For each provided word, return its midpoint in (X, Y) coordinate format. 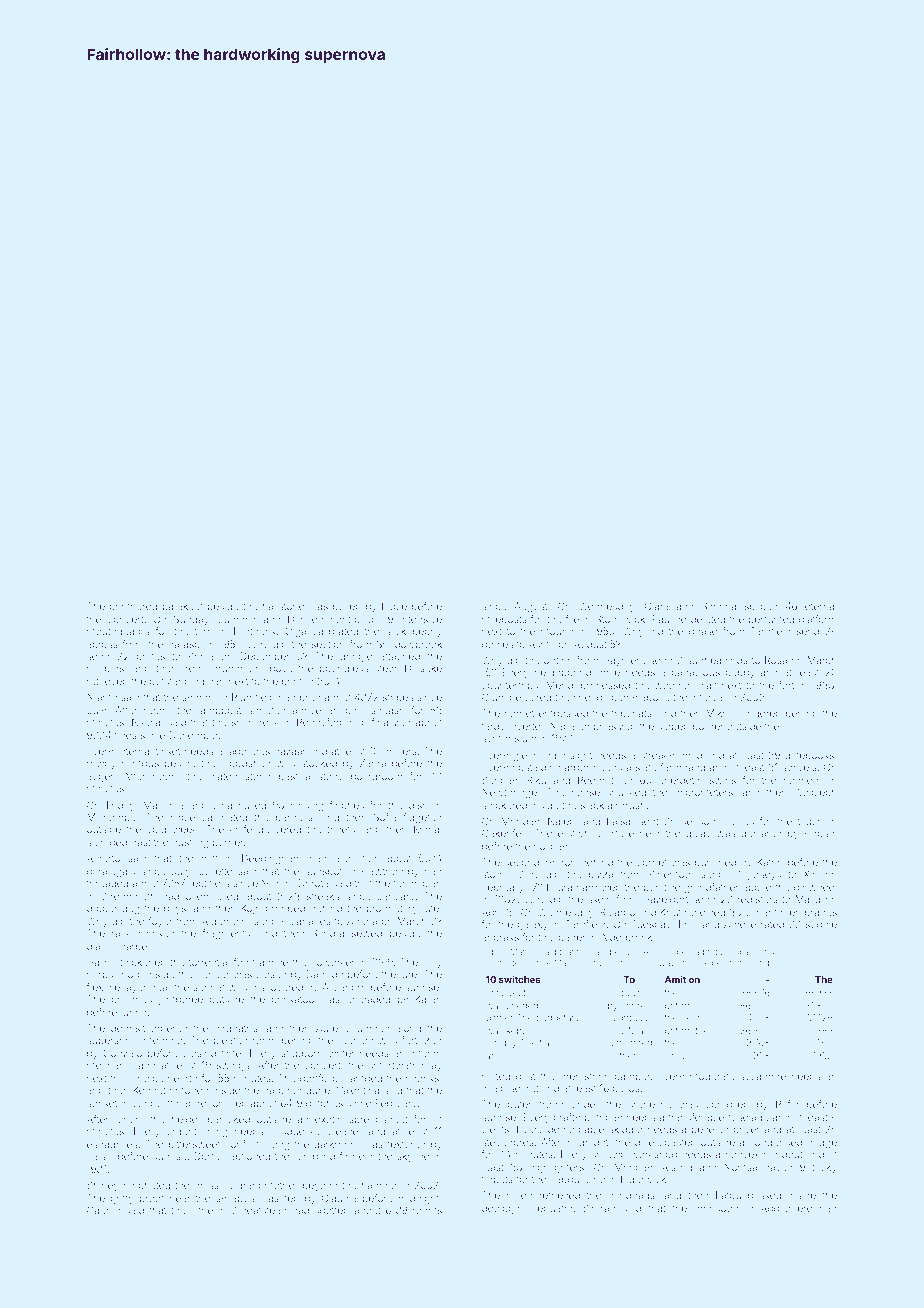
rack (121, 933)
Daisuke (423, 668)
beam (693, 1017)
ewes (741, 822)
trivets (341, 829)
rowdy (101, 764)
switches (519, 979)
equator (555, 1209)
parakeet (183, 607)
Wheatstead (259, 1210)
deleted (708, 619)
